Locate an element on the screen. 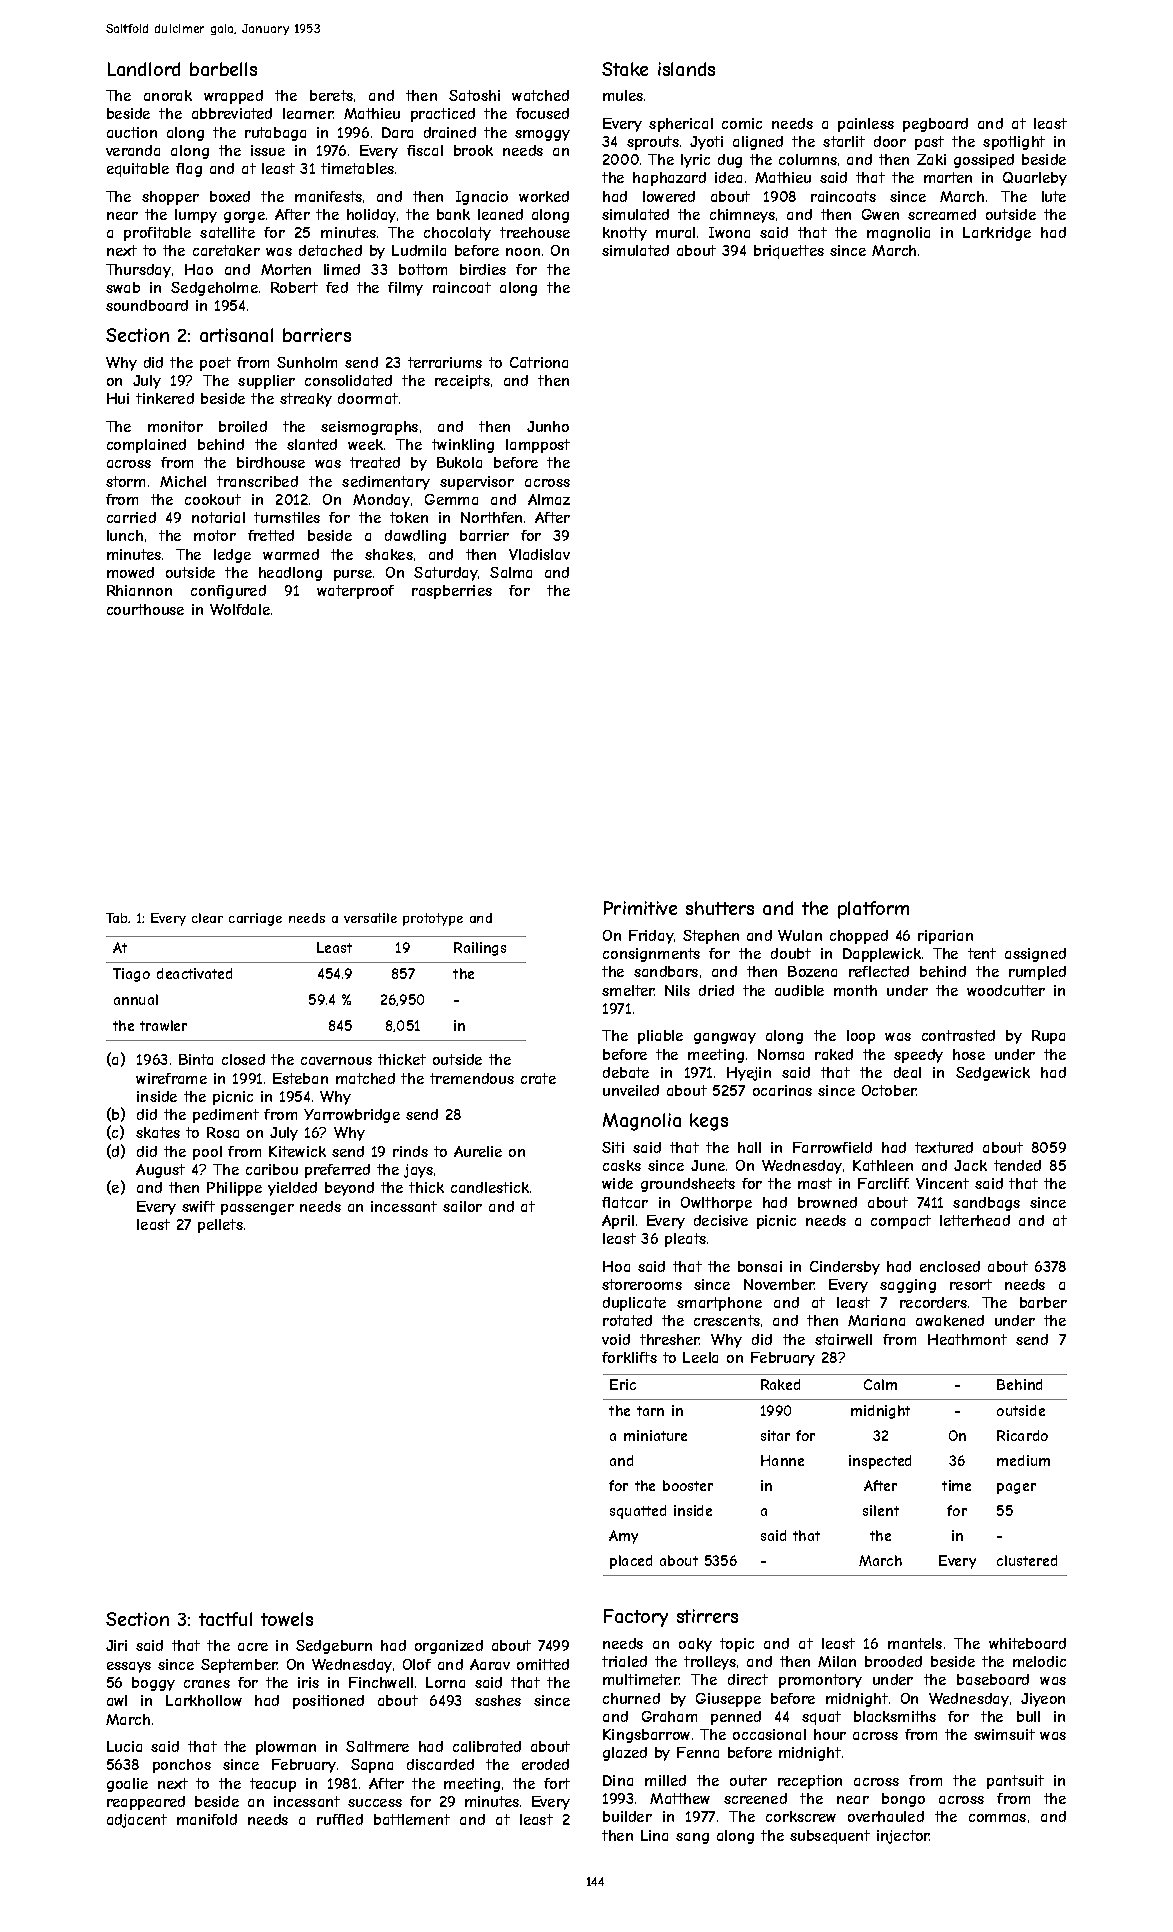 The width and height of the screenshot is (1173, 1932). islands is located at coordinates (686, 69).
